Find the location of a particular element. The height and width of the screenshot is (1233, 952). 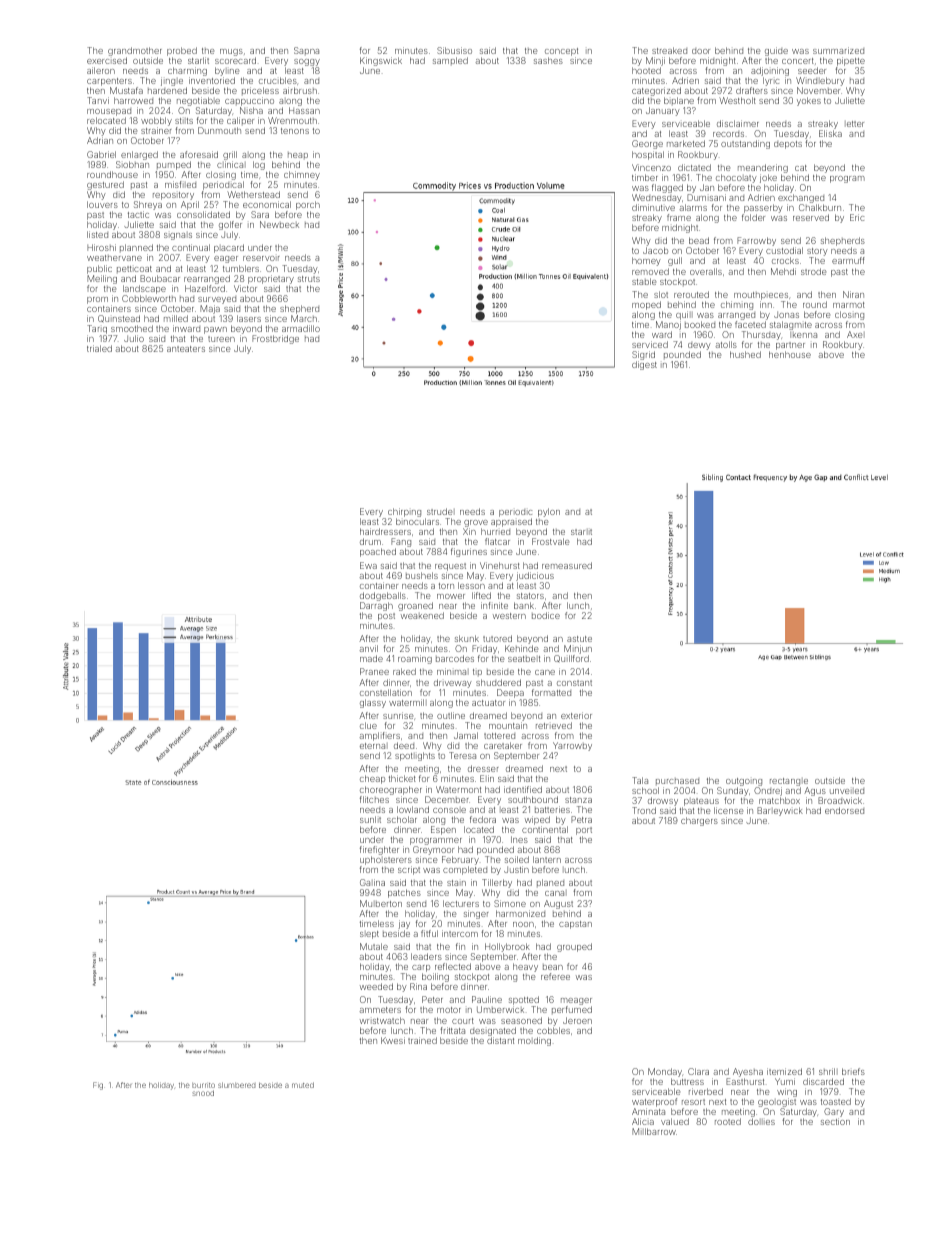

watermill is located at coordinates (408, 702).
